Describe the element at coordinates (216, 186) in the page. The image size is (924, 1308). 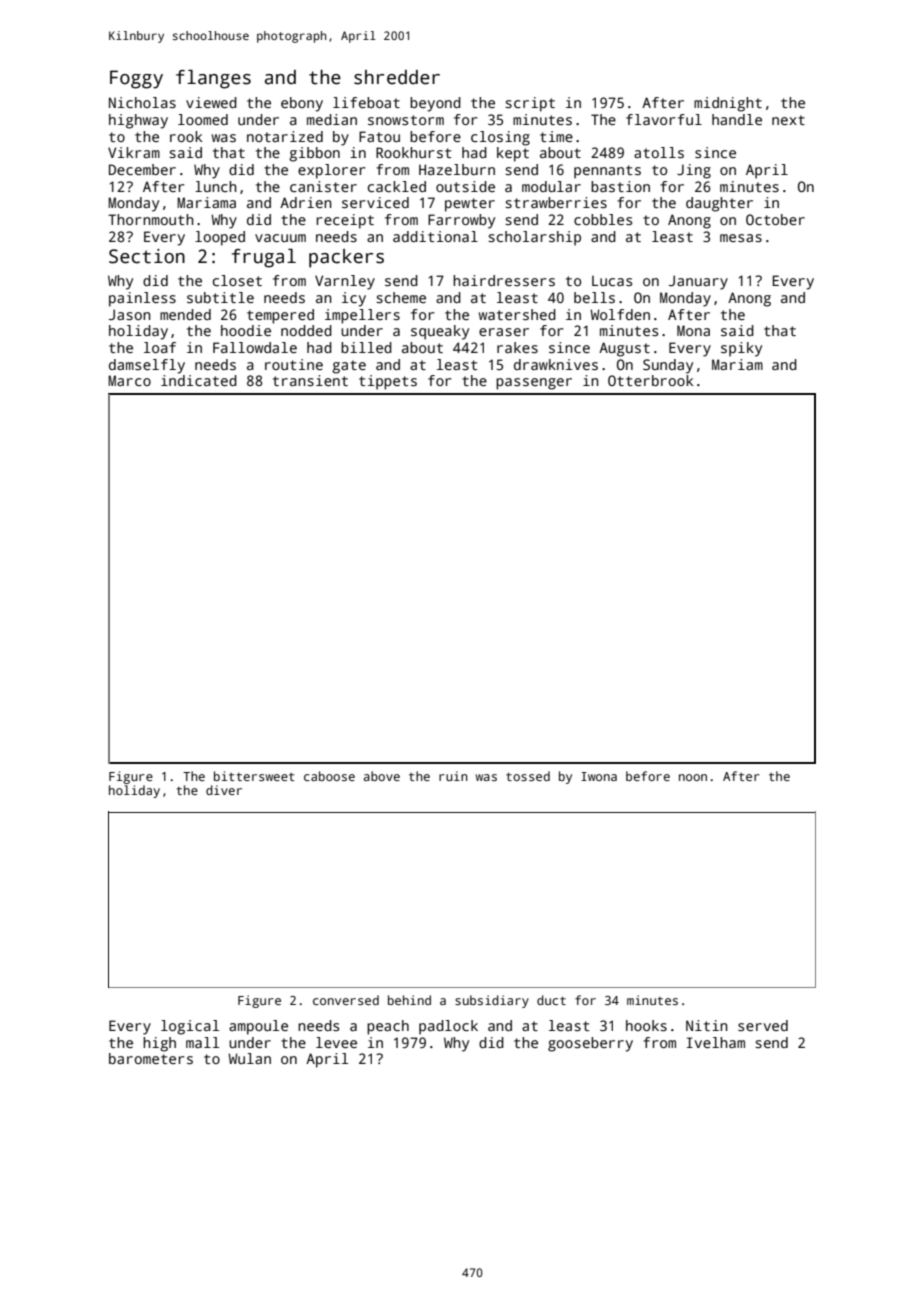
I see `lunch` at that location.
